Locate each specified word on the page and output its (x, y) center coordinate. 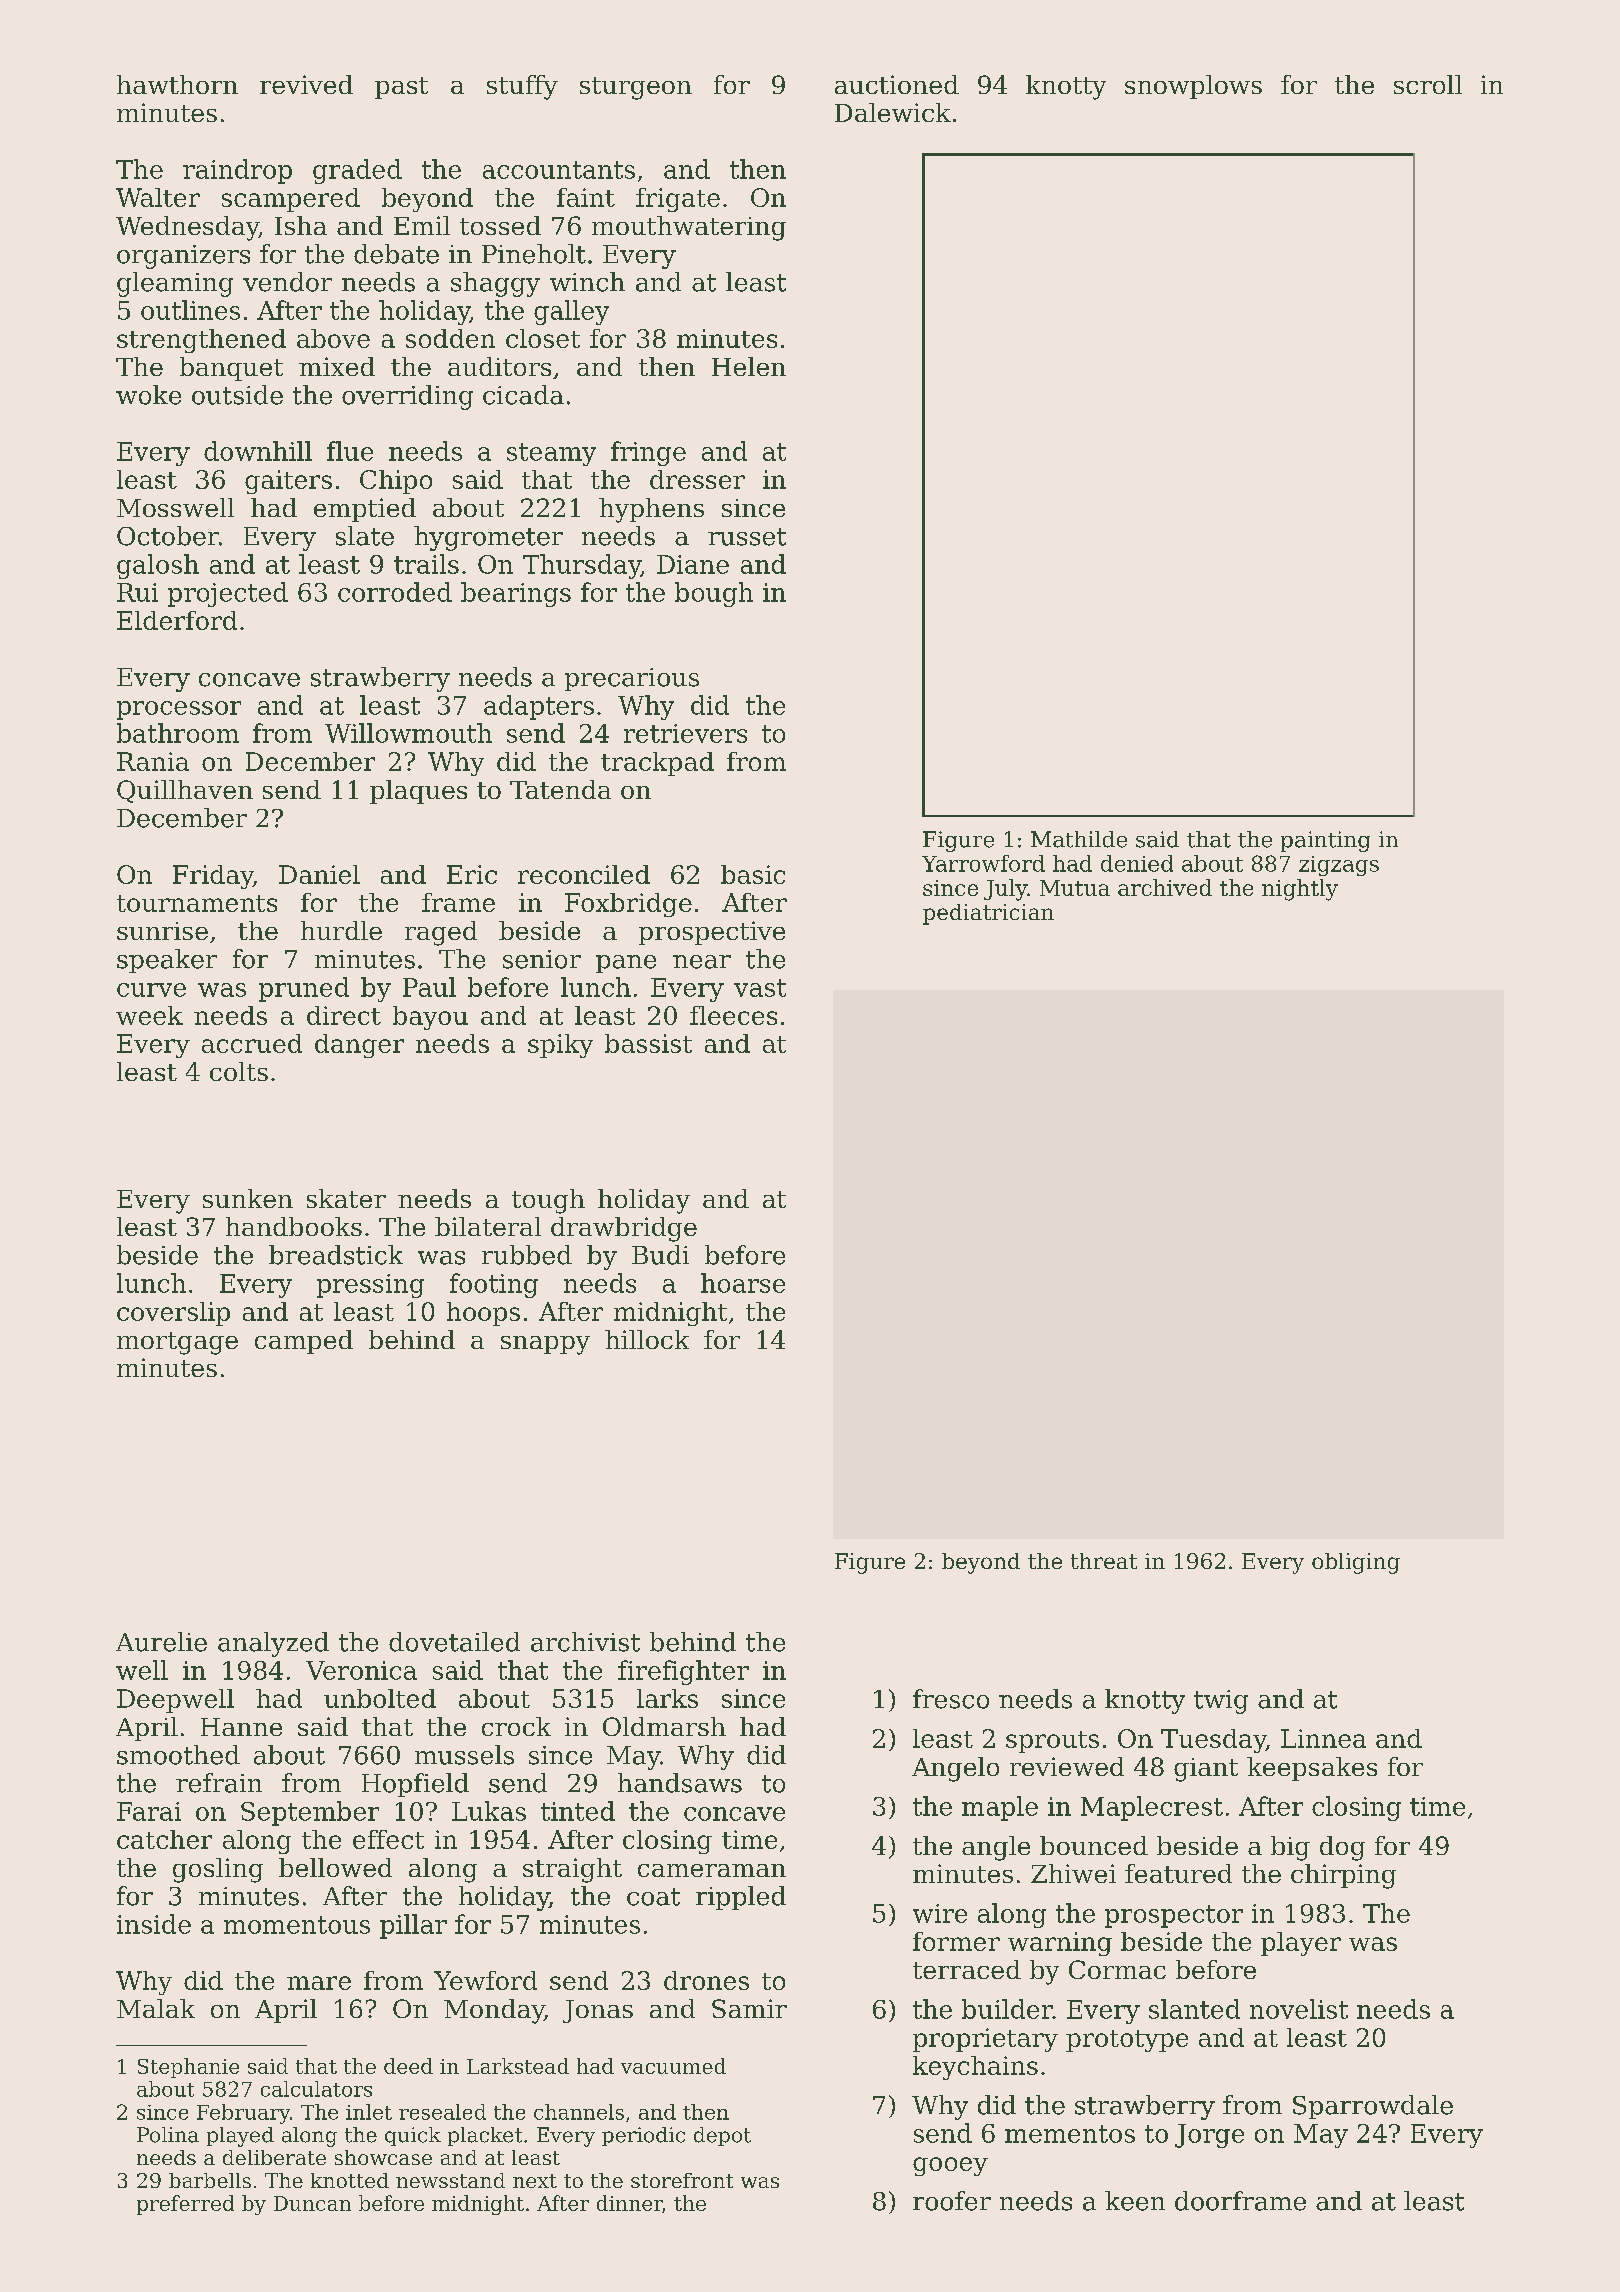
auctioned (897, 84)
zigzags (1339, 866)
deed (408, 2066)
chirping (1343, 1876)
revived (306, 84)
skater (346, 1198)
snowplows (1193, 87)
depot (722, 2136)
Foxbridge (628, 905)
